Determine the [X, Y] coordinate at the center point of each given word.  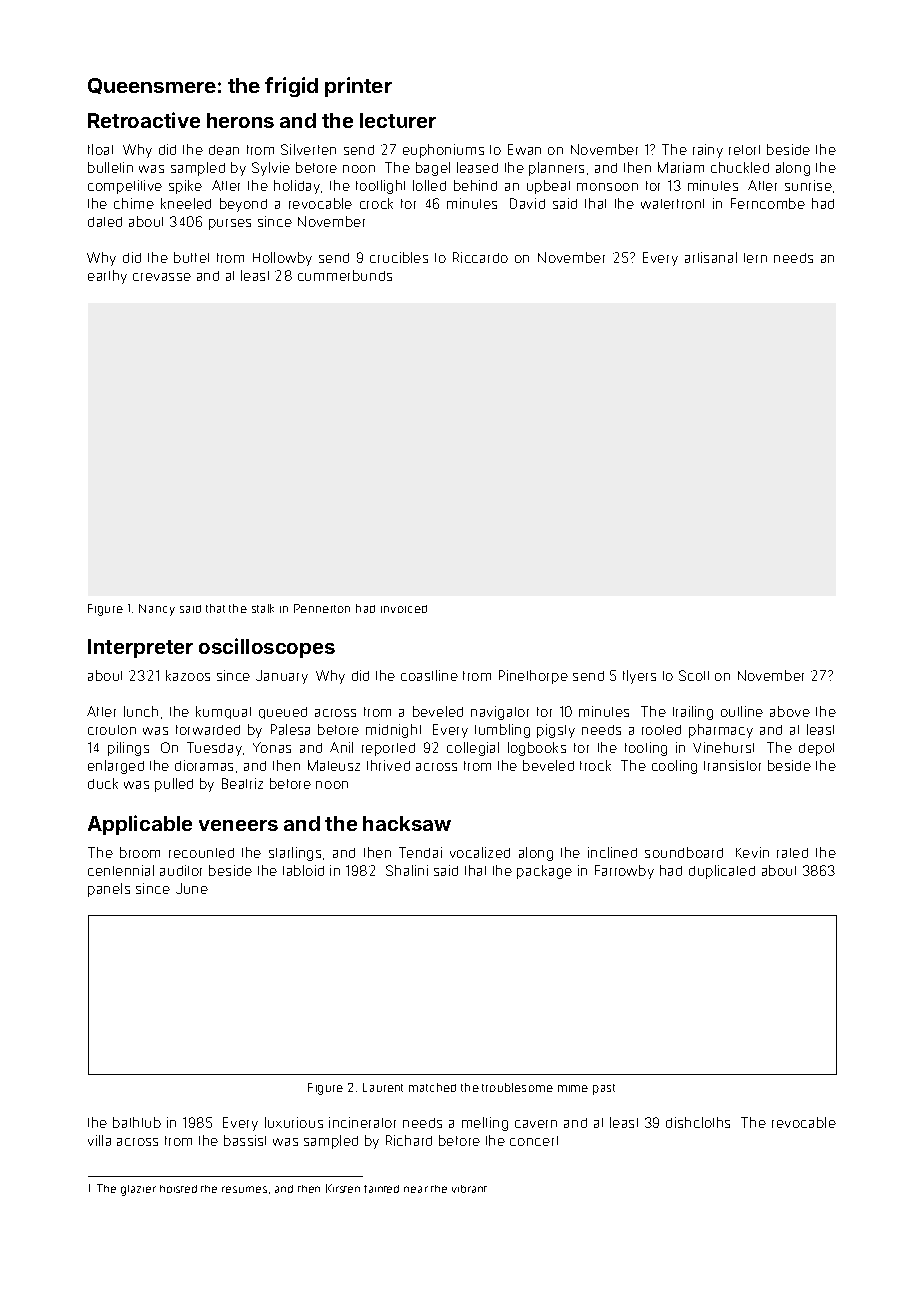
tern [755, 258]
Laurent [383, 1087]
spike [185, 187]
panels [109, 890]
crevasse [162, 277]
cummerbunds [345, 275]
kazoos [188, 675]
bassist [245, 1140]
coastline [429, 675]
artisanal [711, 257]
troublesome [517, 1087]
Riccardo [480, 257]
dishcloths [698, 1122]
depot [816, 749]
